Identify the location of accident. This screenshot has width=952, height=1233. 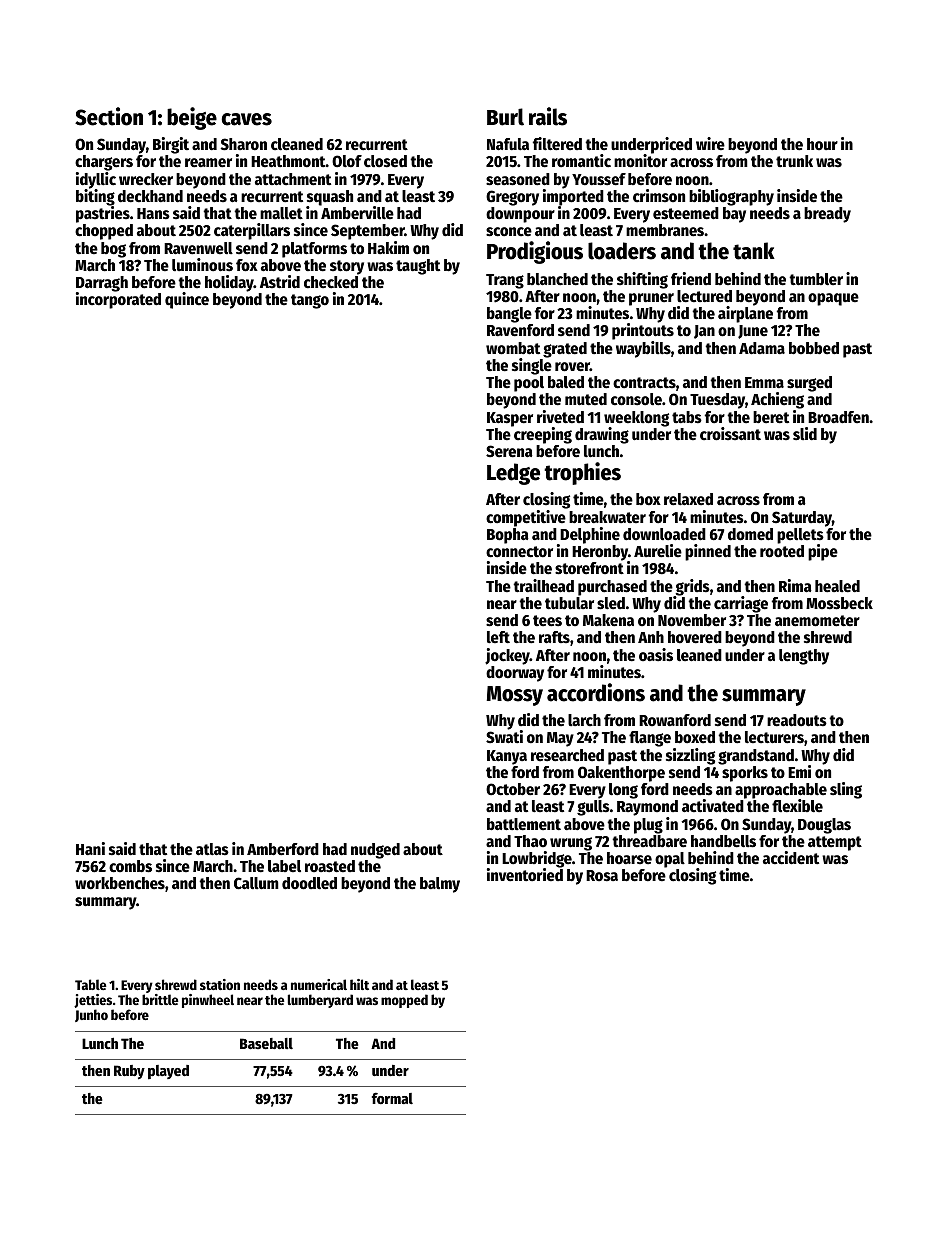
(791, 858).
